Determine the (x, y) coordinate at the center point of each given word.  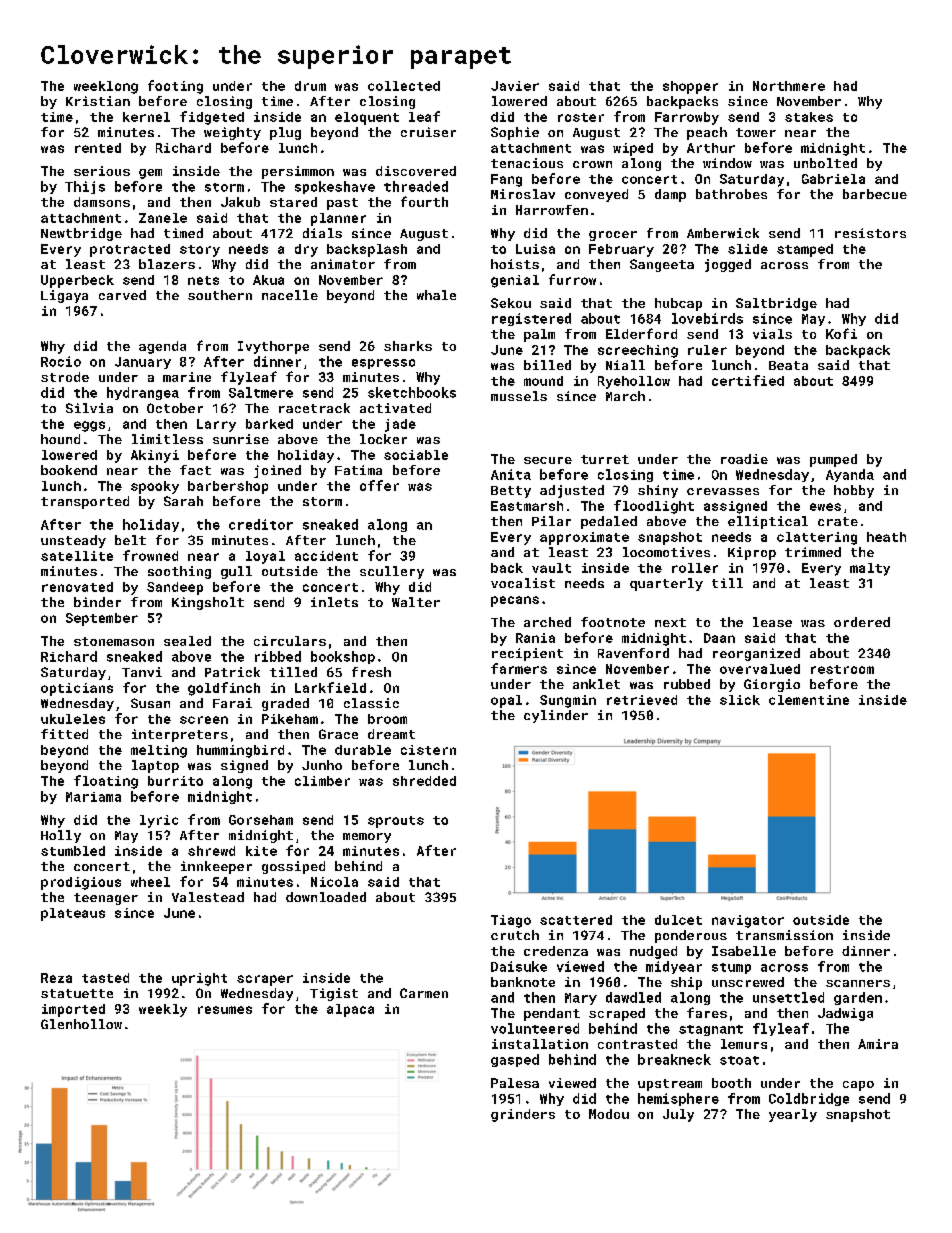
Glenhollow (81, 1024)
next (670, 622)
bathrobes (731, 194)
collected (404, 86)
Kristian (98, 101)
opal (506, 701)
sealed (187, 641)
